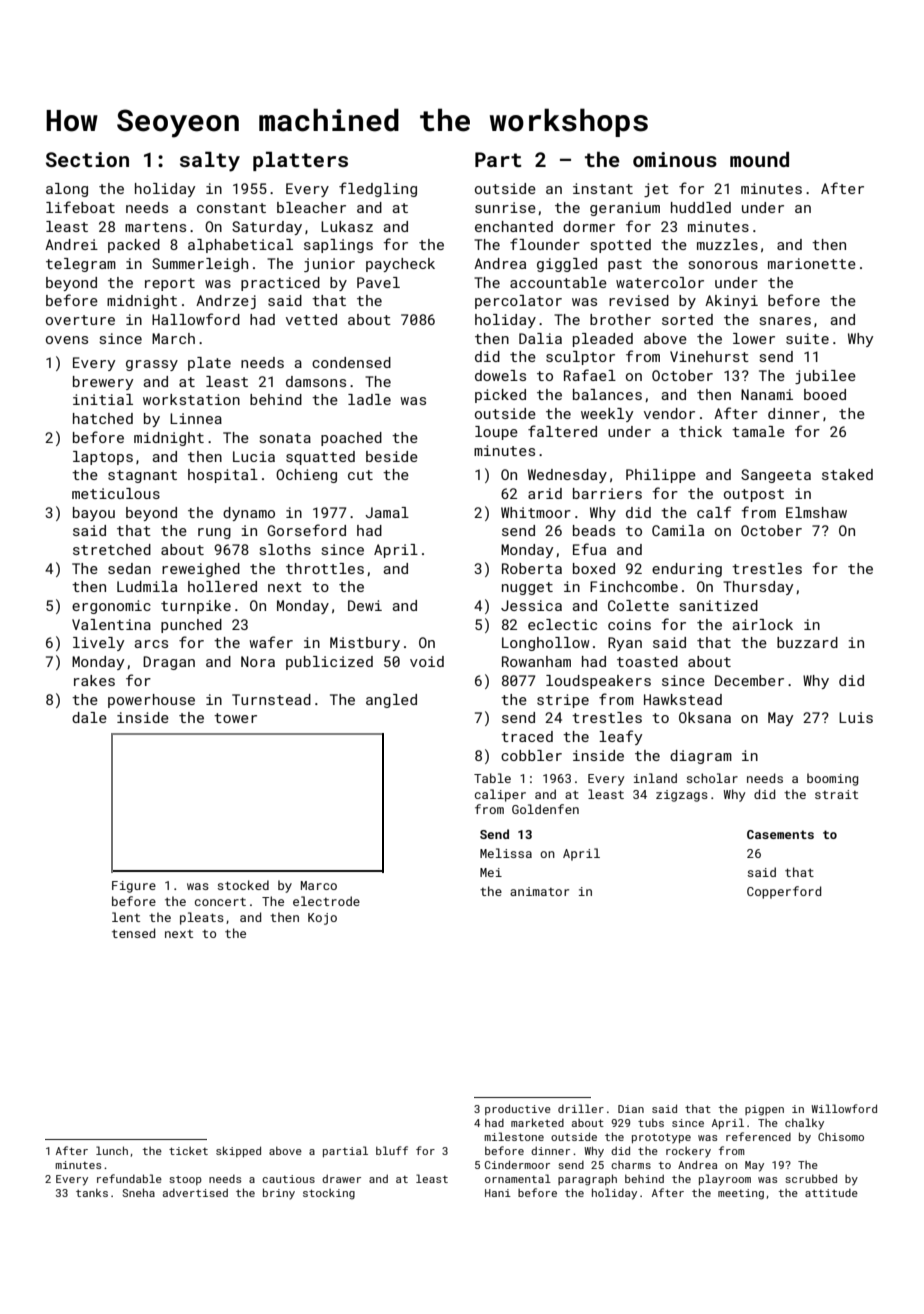 The width and height of the screenshot is (924, 1314). I want to click on Nanami, so click(767, 394).
